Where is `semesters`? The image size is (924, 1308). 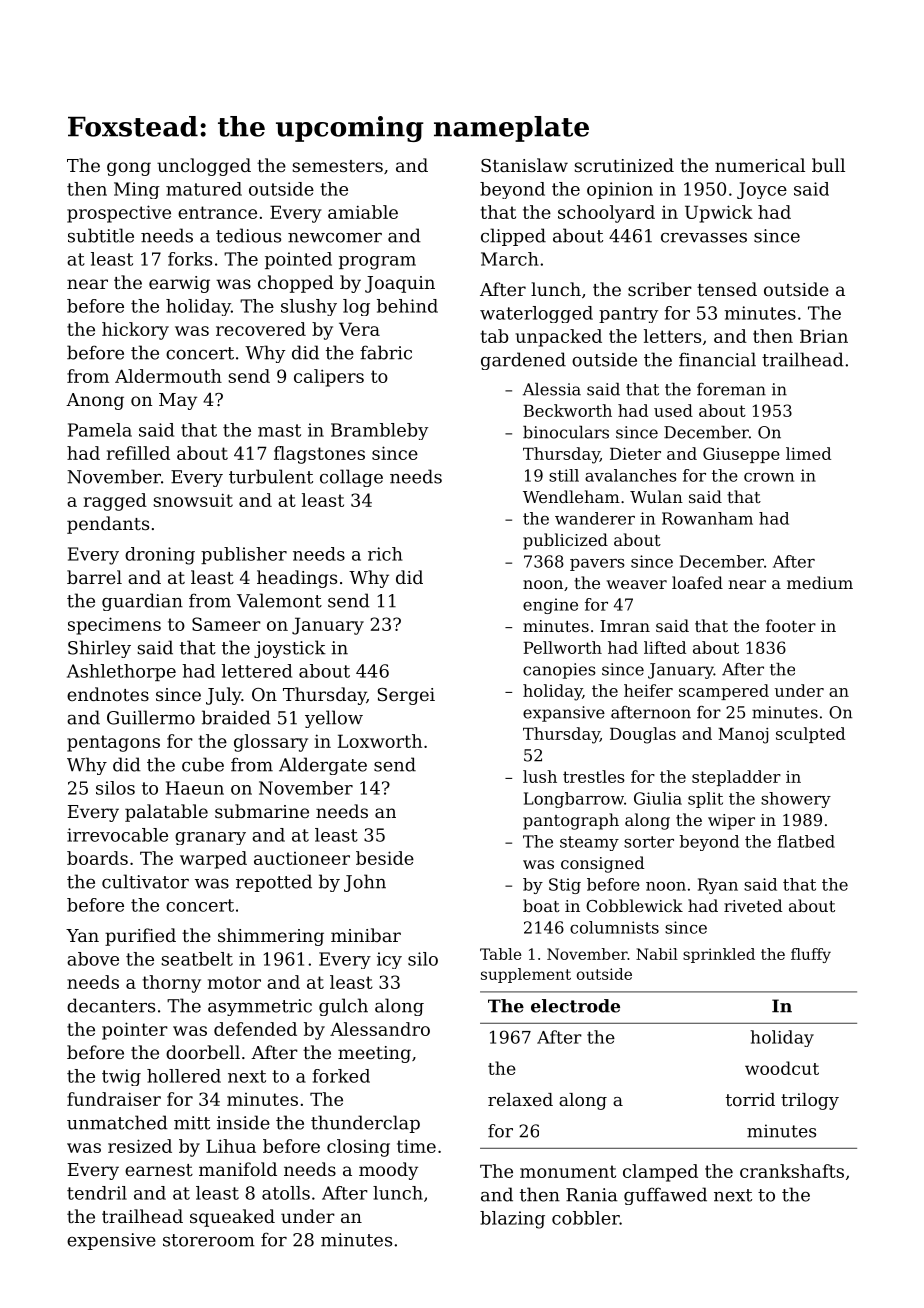 semesters is located at coordinates (337, 166).
